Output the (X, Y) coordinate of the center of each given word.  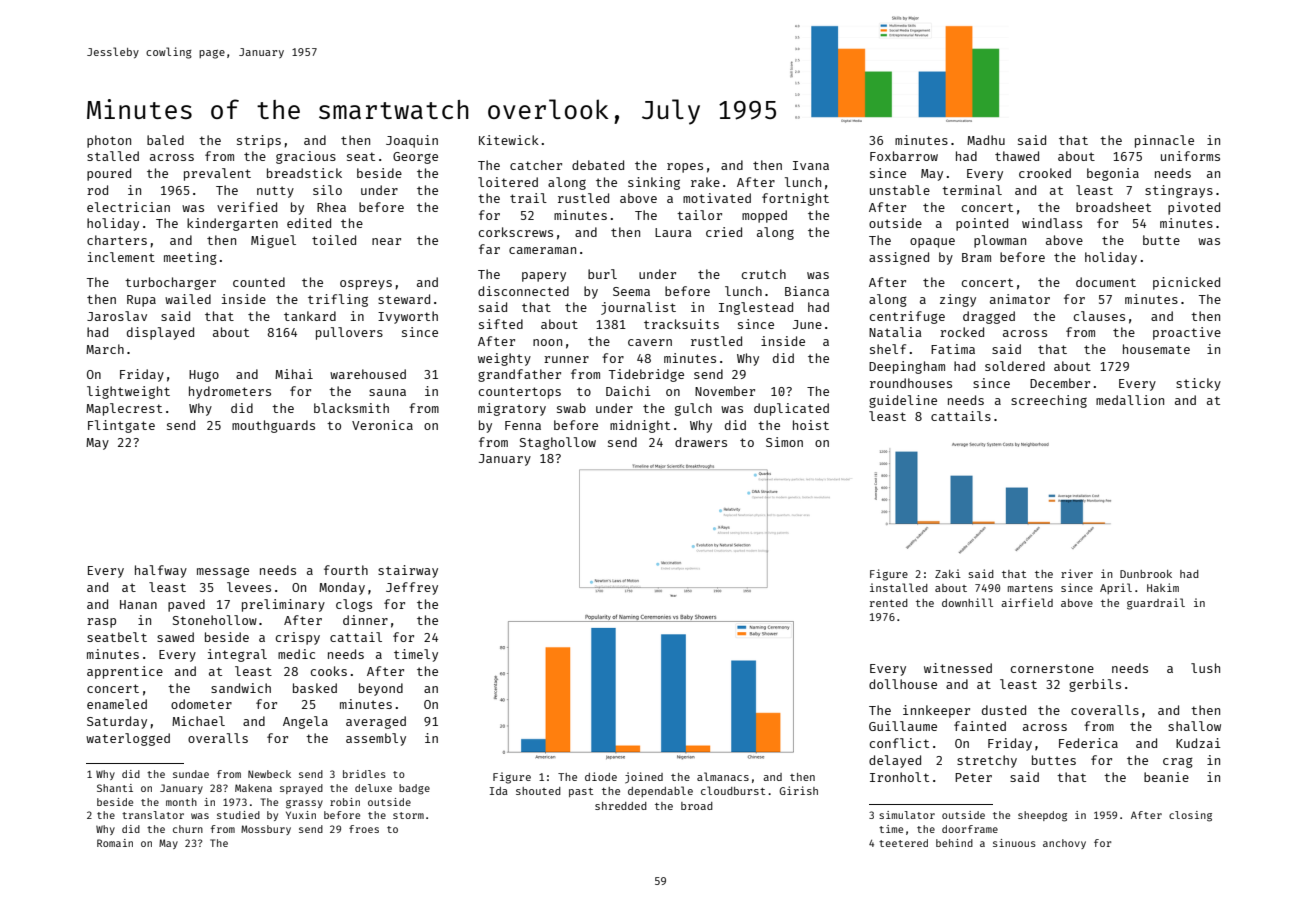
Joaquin (412, 141)
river (1077, 573)
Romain (115, 843)
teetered (903, 843)
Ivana (811, 165)
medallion (1130, 400)
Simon (784, 442)
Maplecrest (124, 409)
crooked (1045, 173)
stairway (408, 571)
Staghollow (558, 443)
